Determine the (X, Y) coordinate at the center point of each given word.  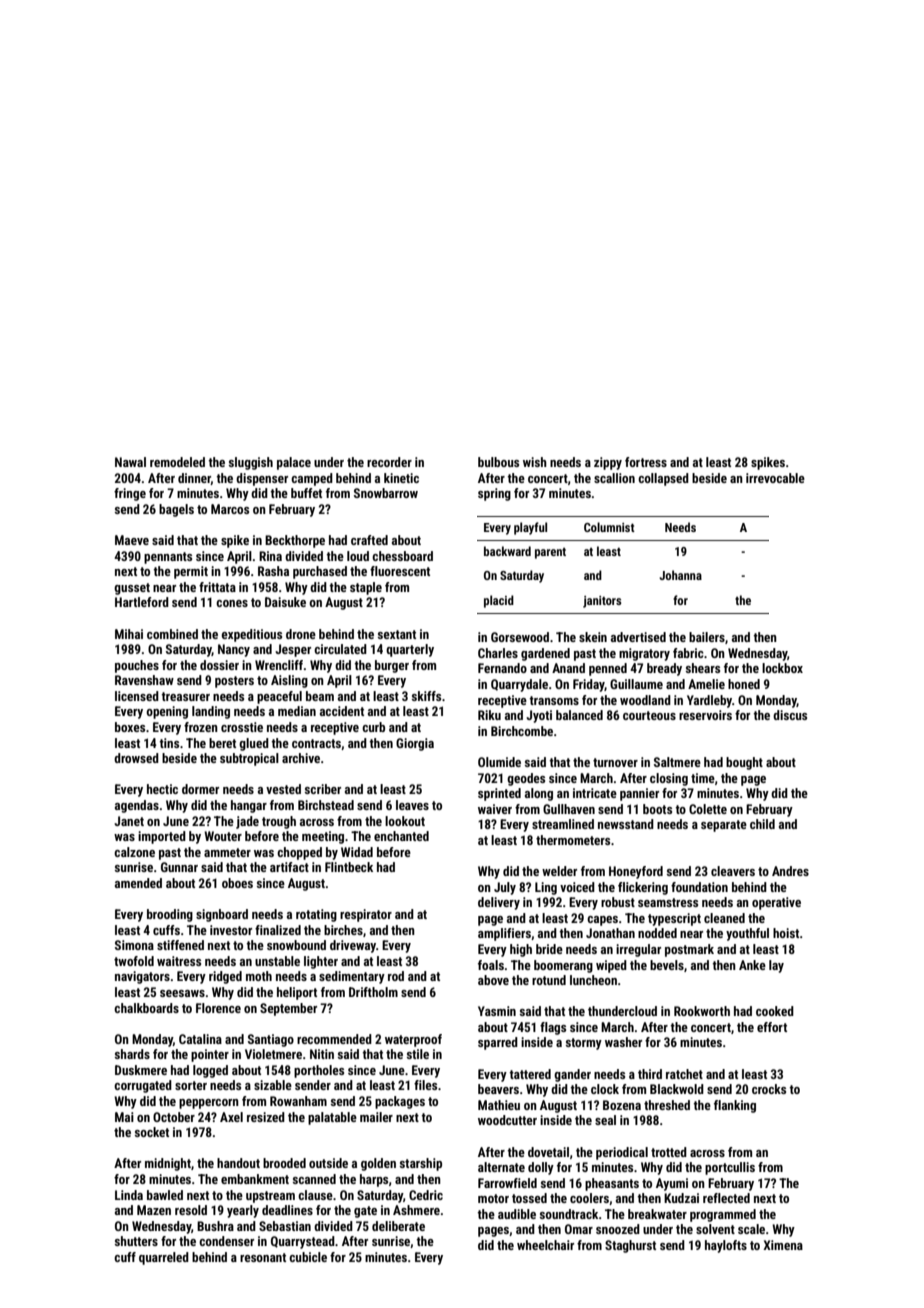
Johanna (680, 575)
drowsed (136, 758)
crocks (769, 1089)
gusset (132, 589)
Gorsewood (520, 637)
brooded (284, 1163)
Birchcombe (522, 731)
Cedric (426, 1195)
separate (724, 826)
